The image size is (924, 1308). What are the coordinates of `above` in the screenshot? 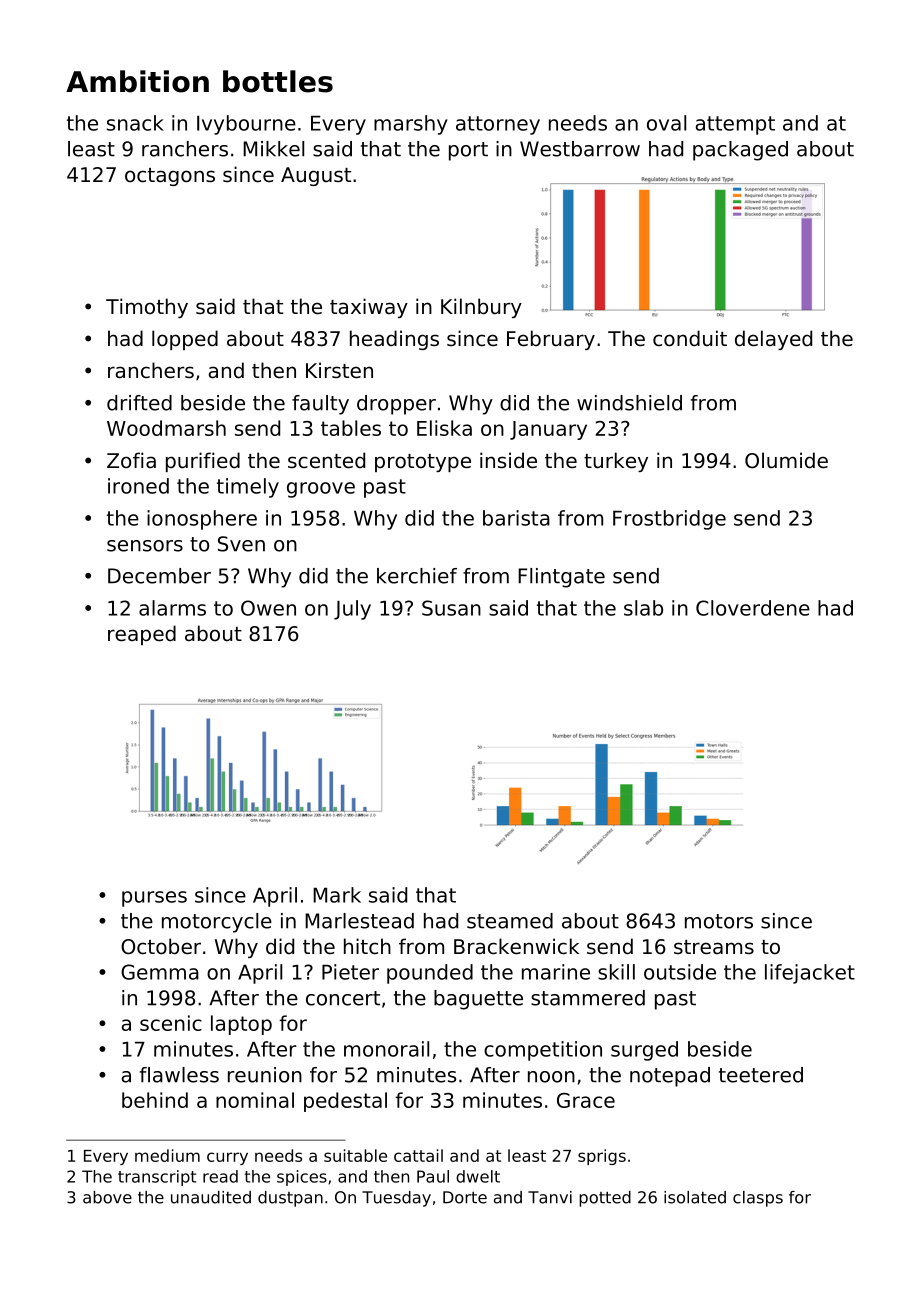 It's located at (107, 1197).
